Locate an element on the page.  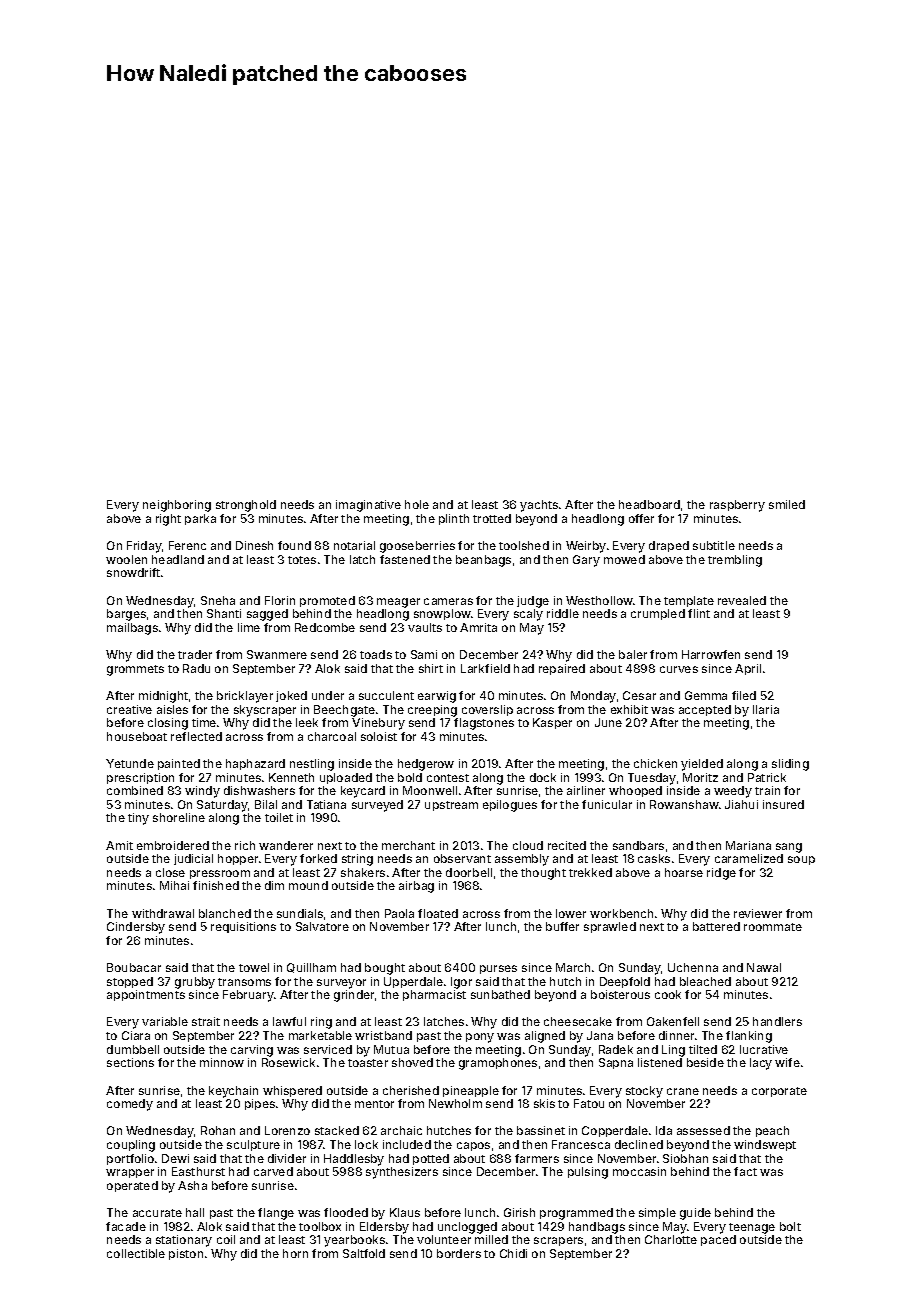
hedgerow is located at coordinates (426, 765).
